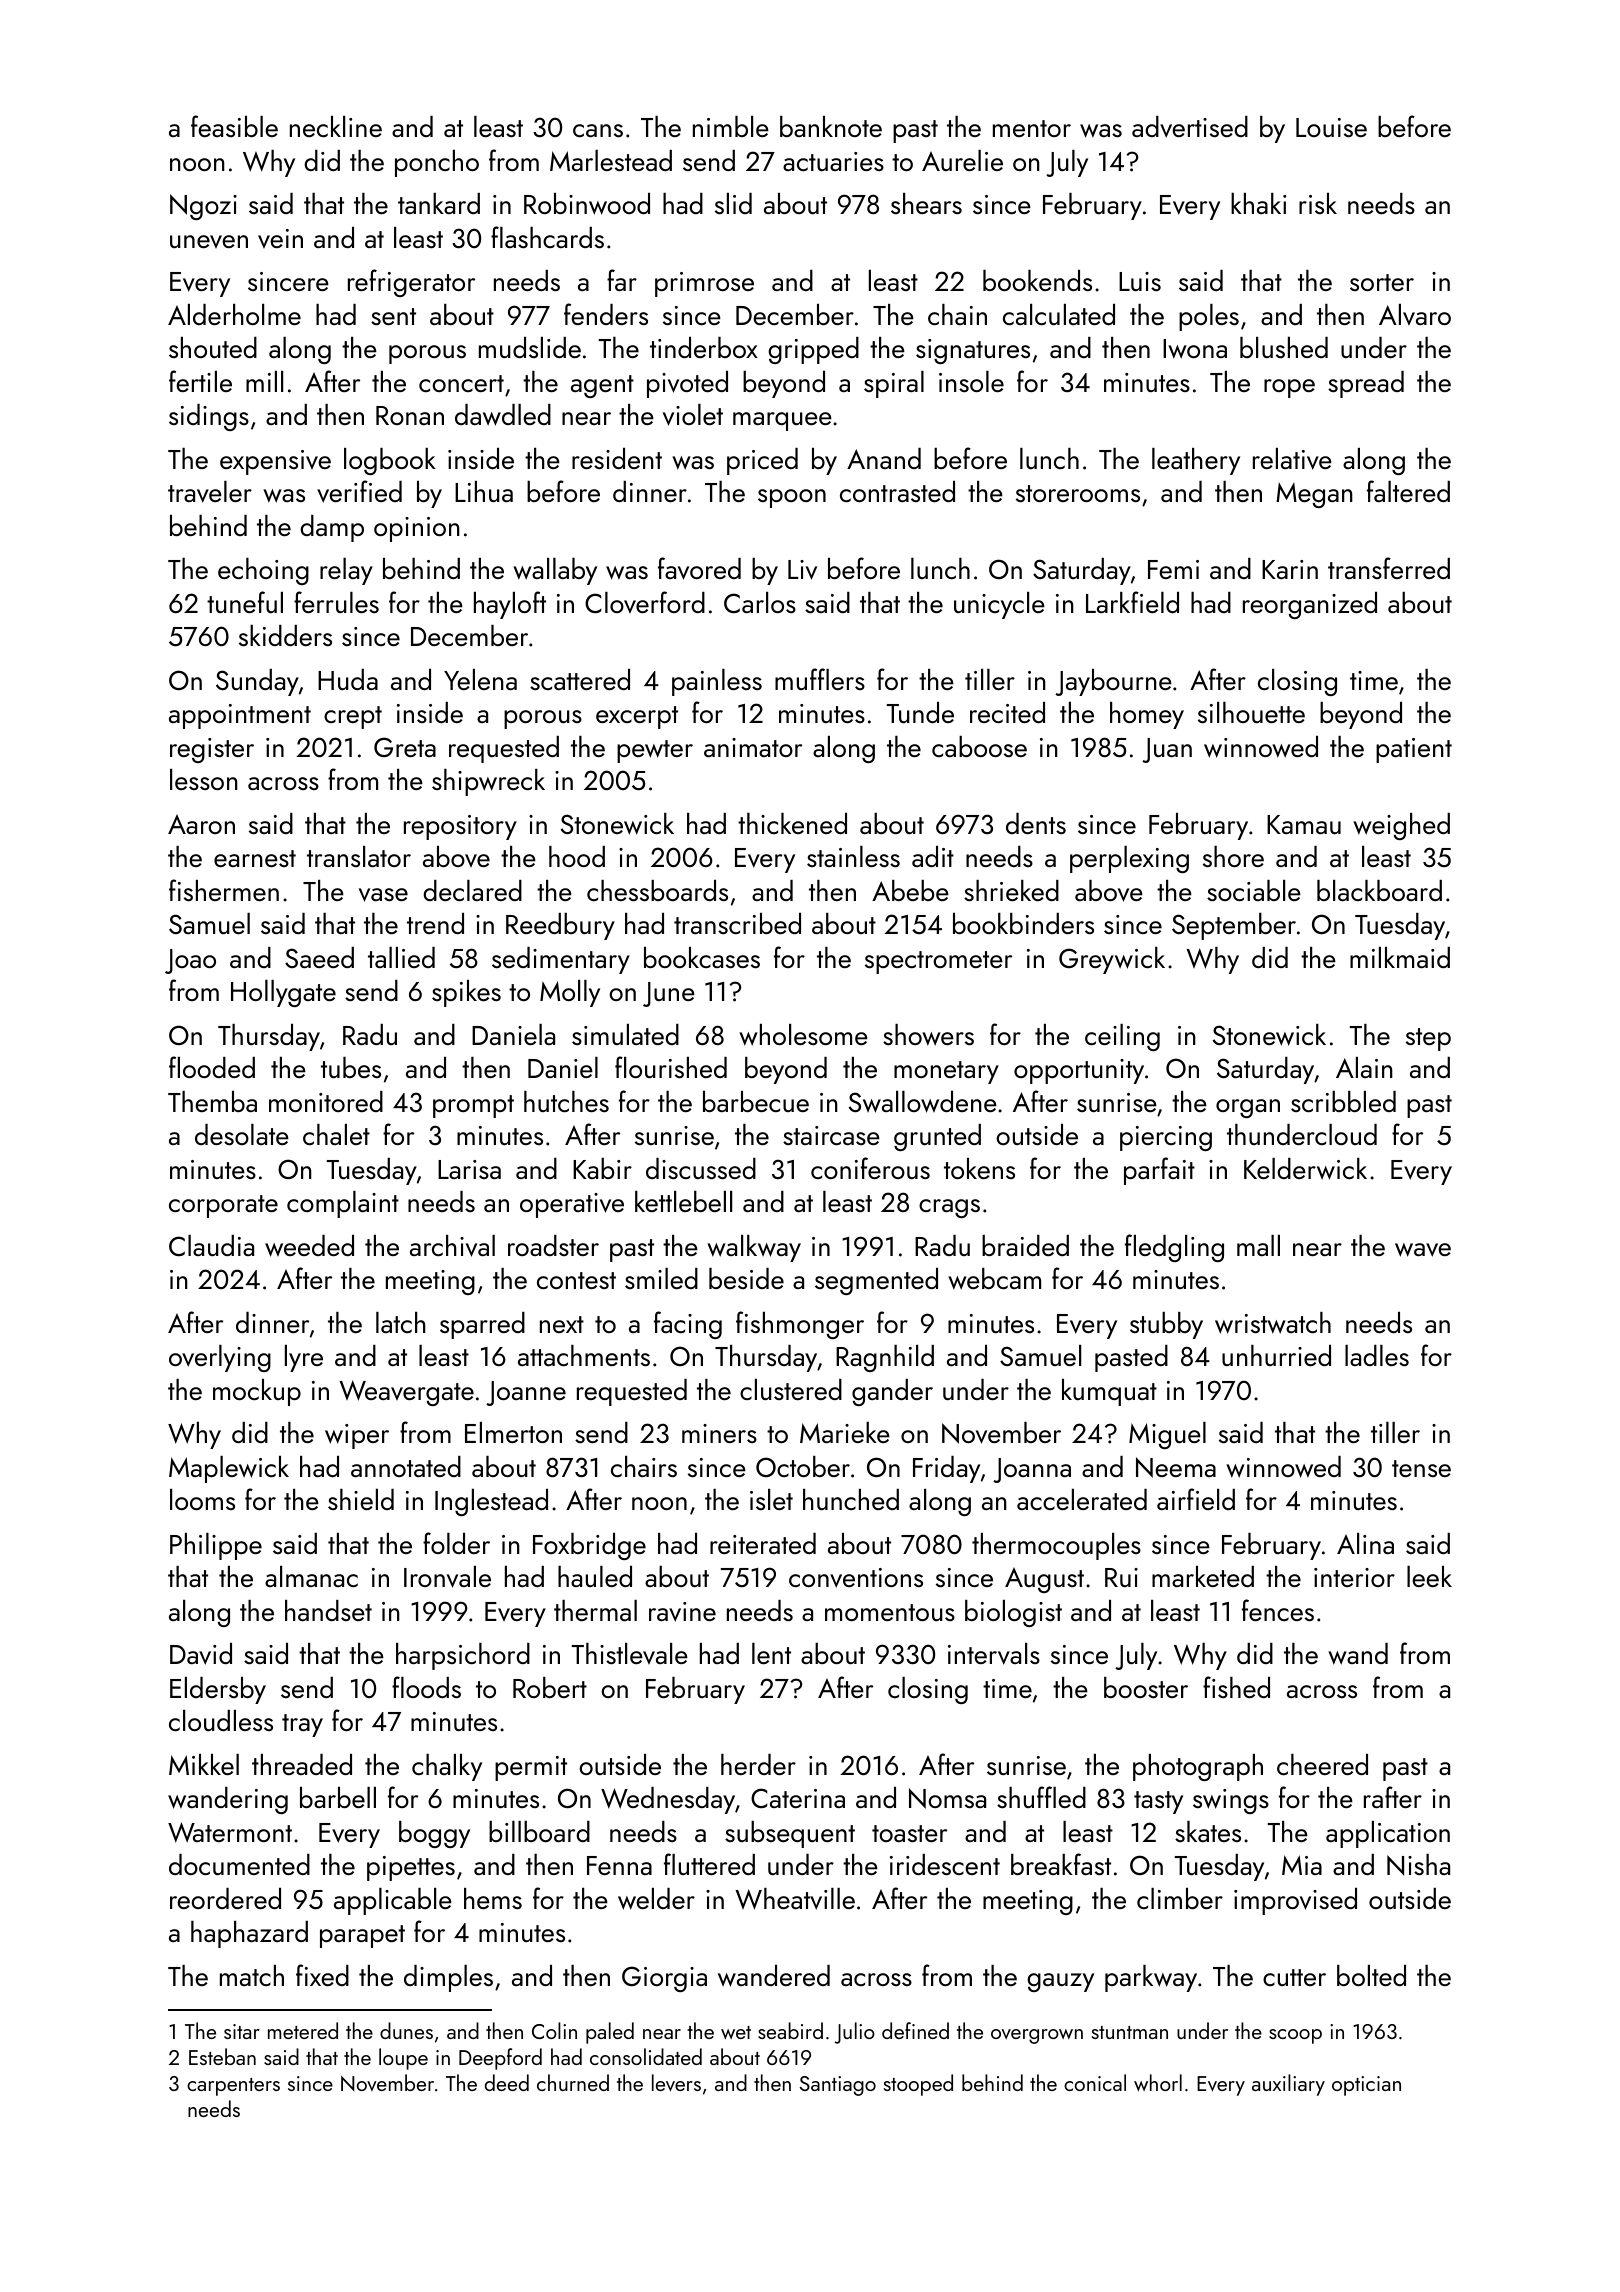 The height and width of the screenshot is (2292, 1620). What do you see at coordinates (933, 856) in the screenshot?
I see `adit` at bounding box center [933, 856].
